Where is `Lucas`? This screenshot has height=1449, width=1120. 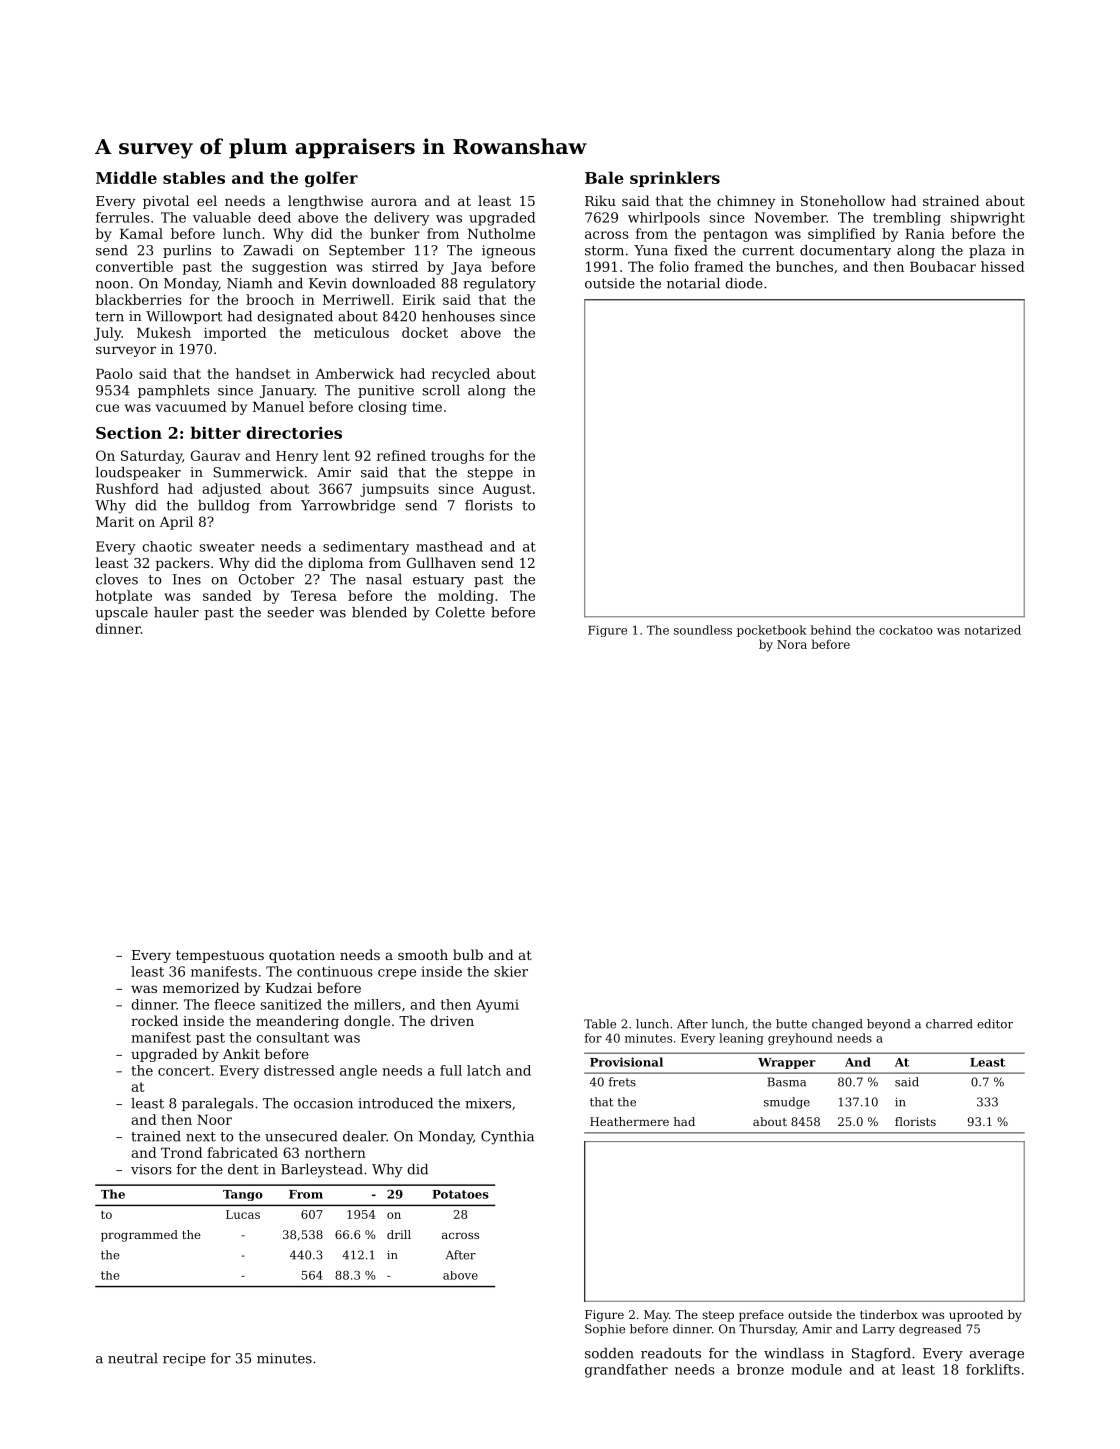
Lucas is located at coordinates (243, 1214).
